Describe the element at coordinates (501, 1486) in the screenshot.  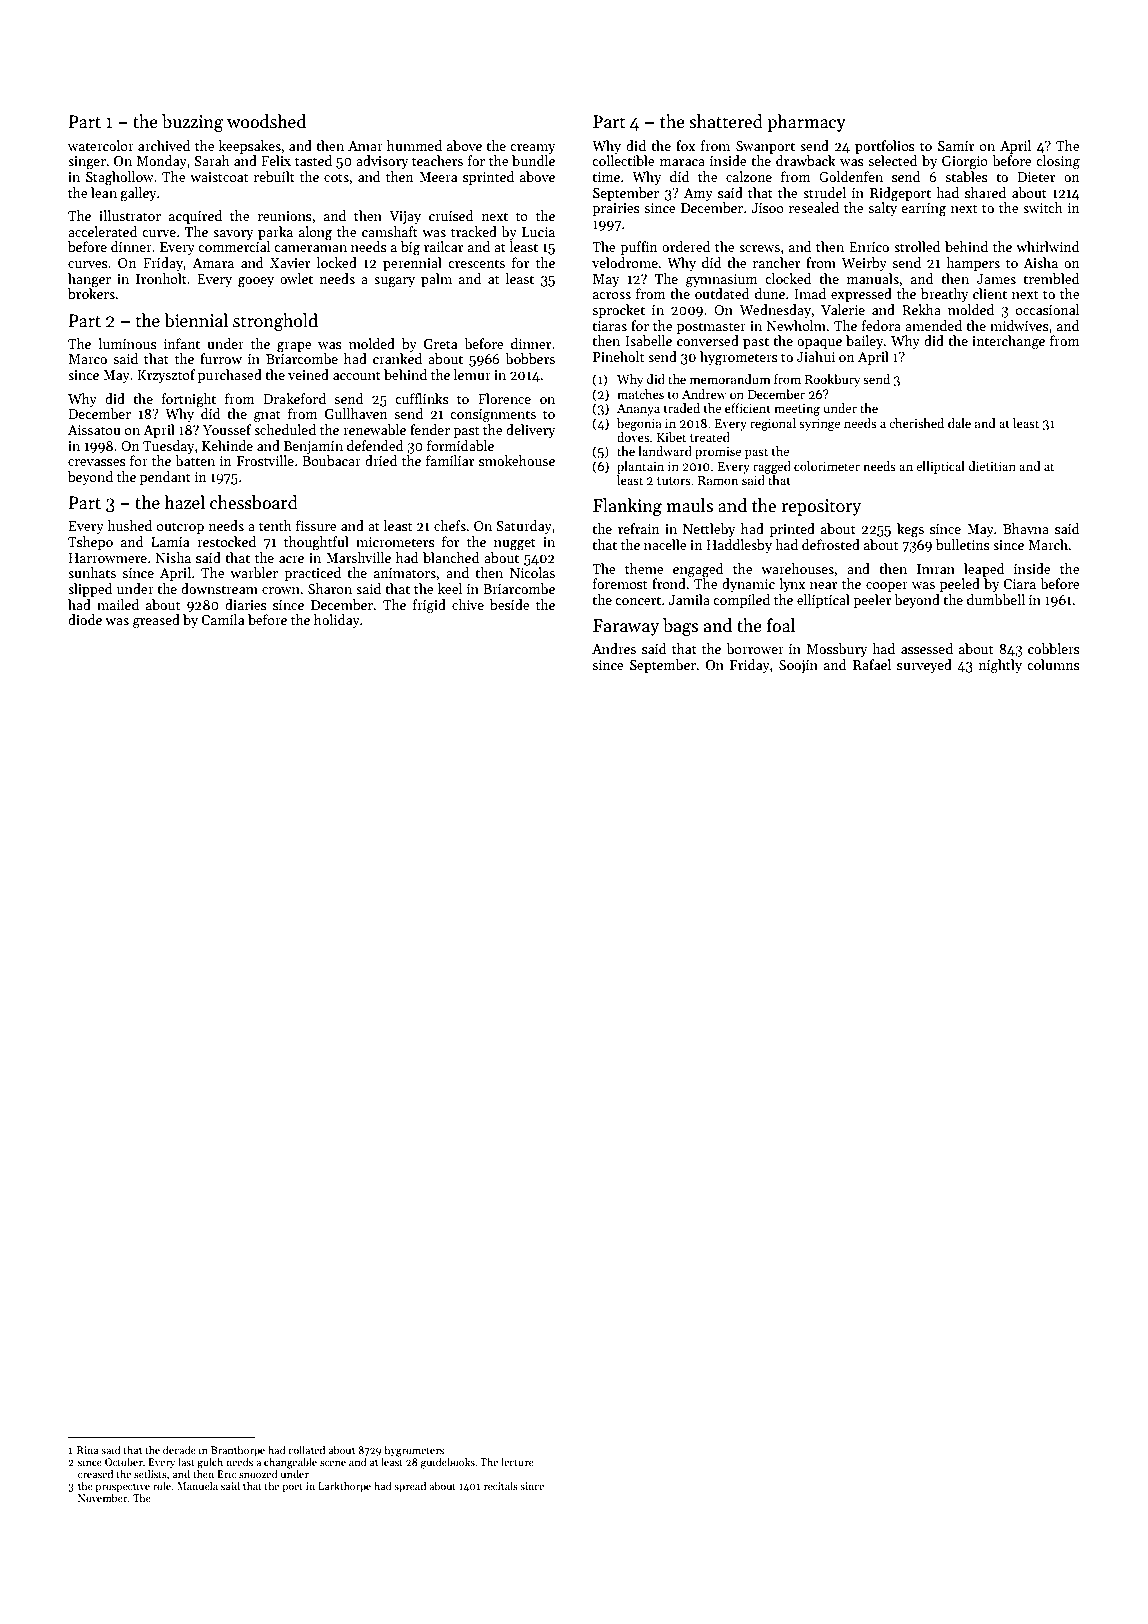
I see `recitals` at that location.
